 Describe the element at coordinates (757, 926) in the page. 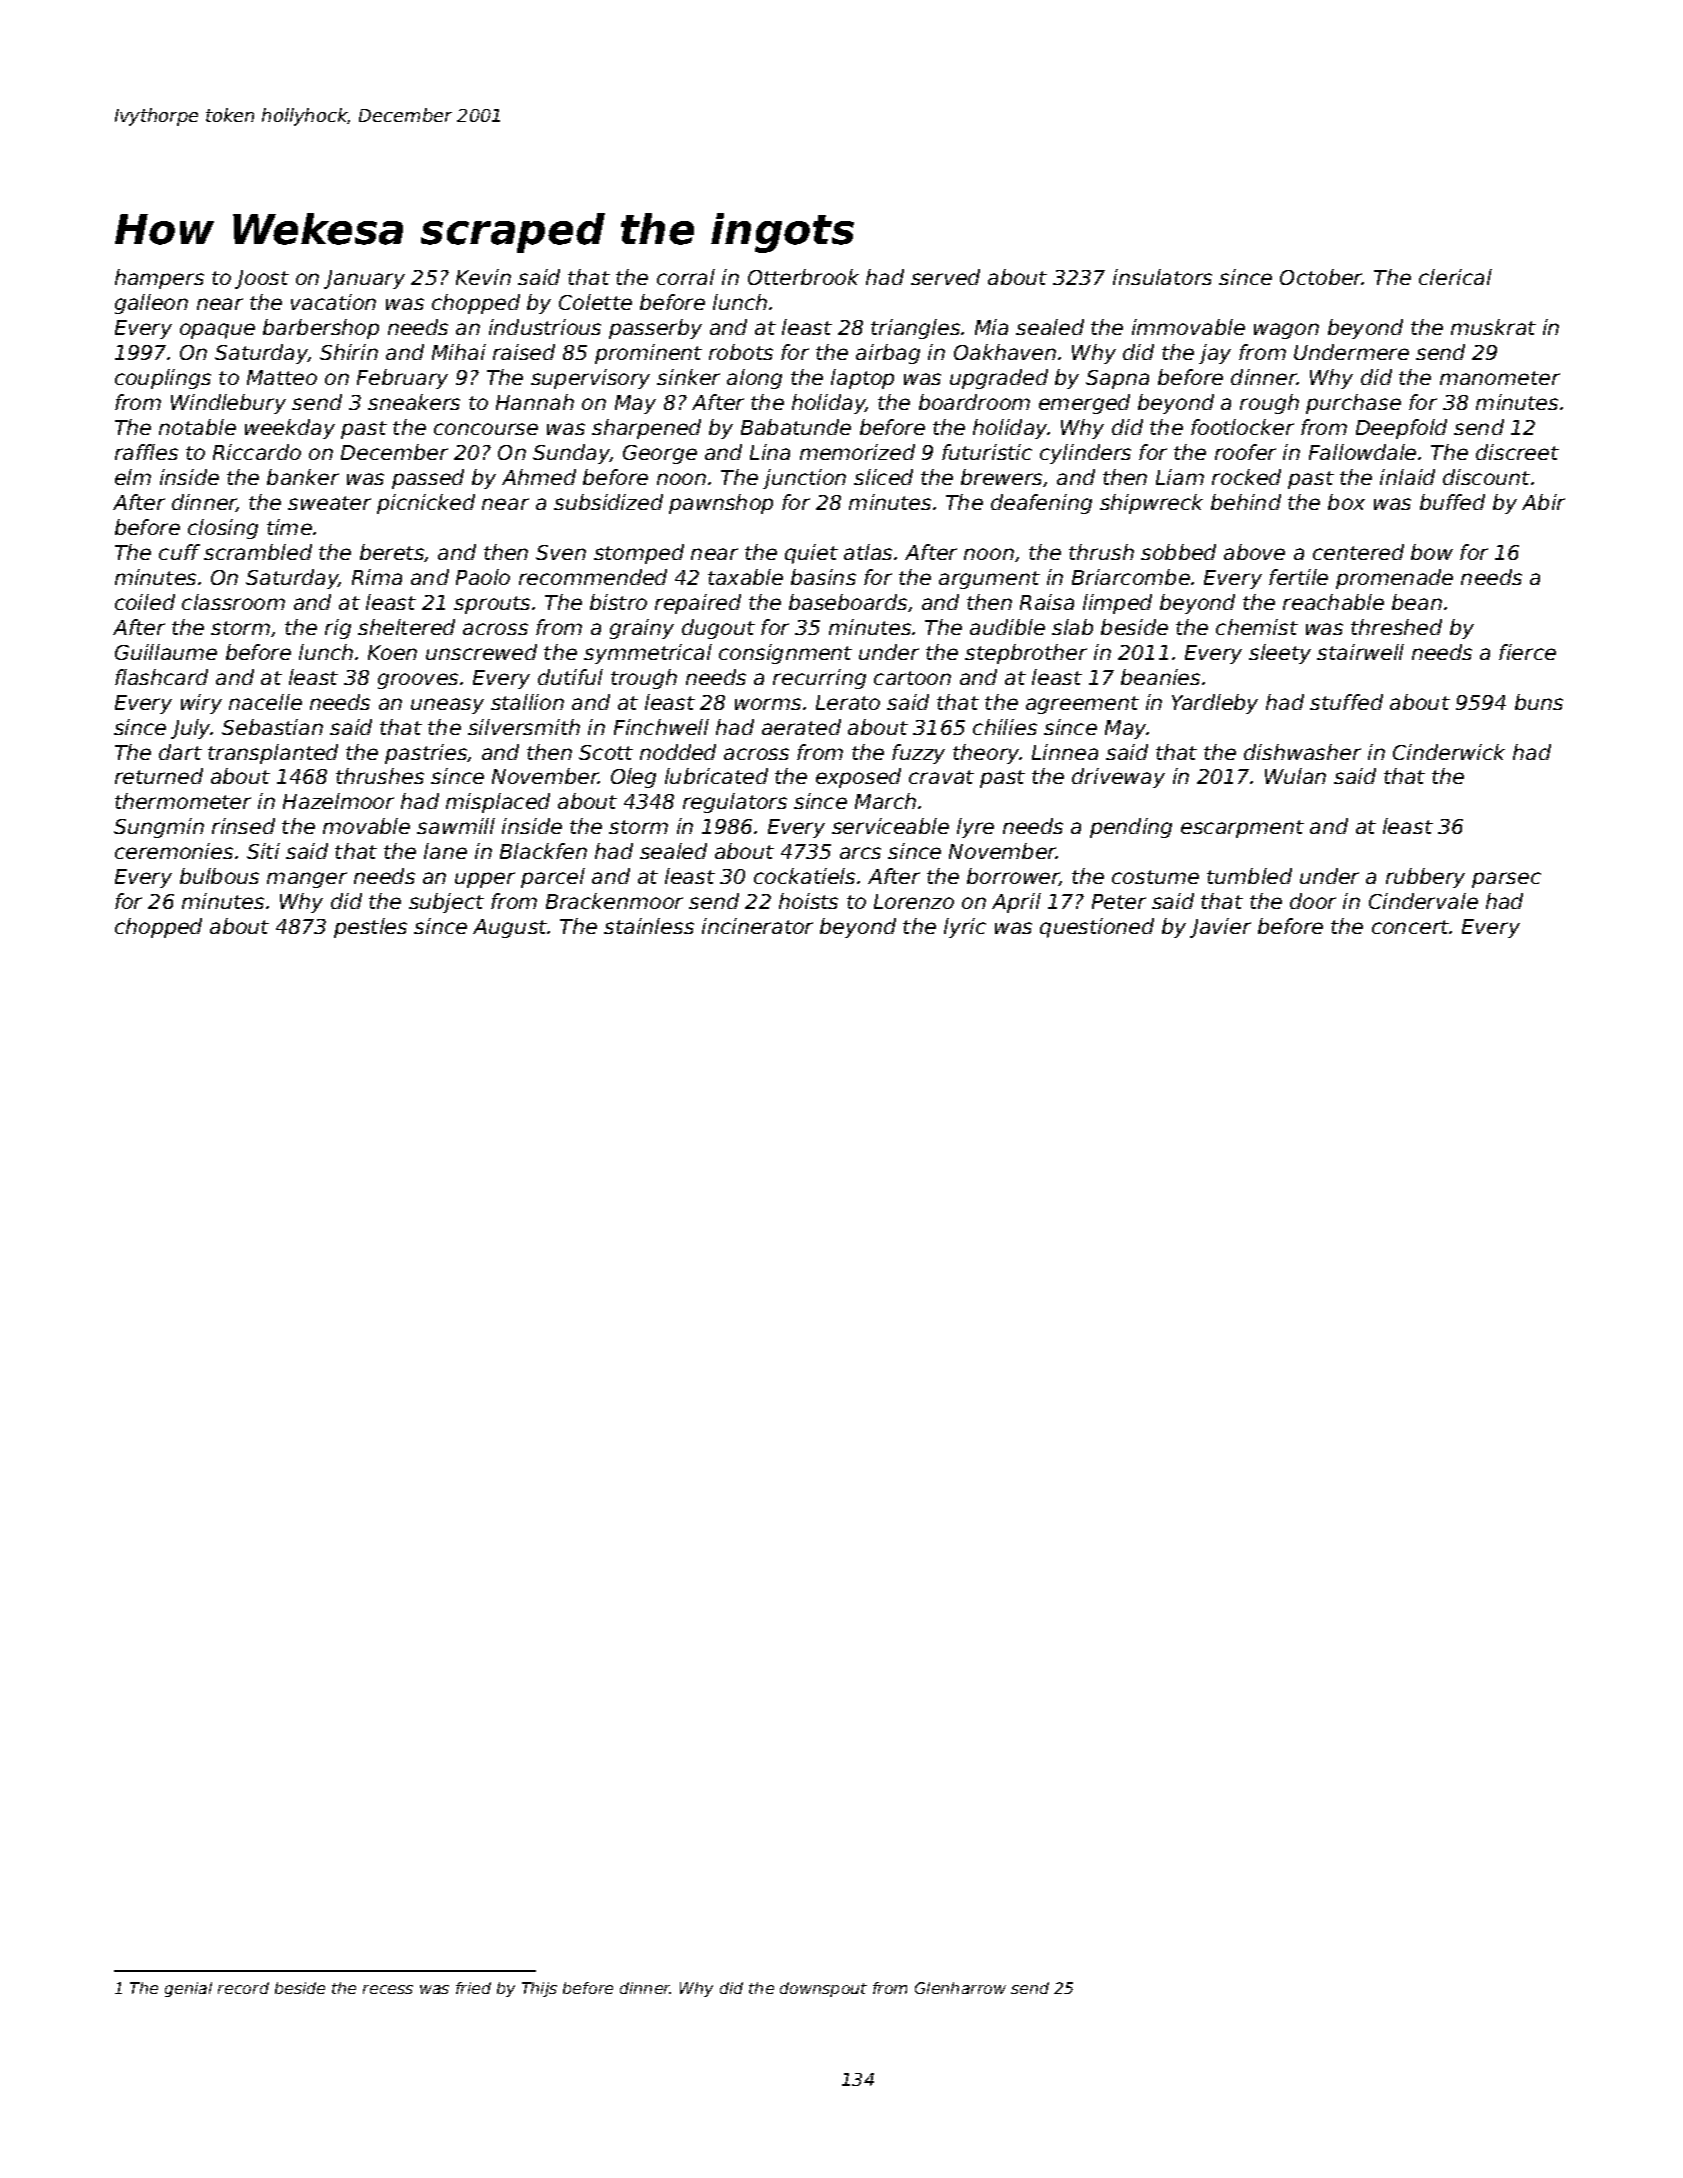

I see `incinerator` at that location.
